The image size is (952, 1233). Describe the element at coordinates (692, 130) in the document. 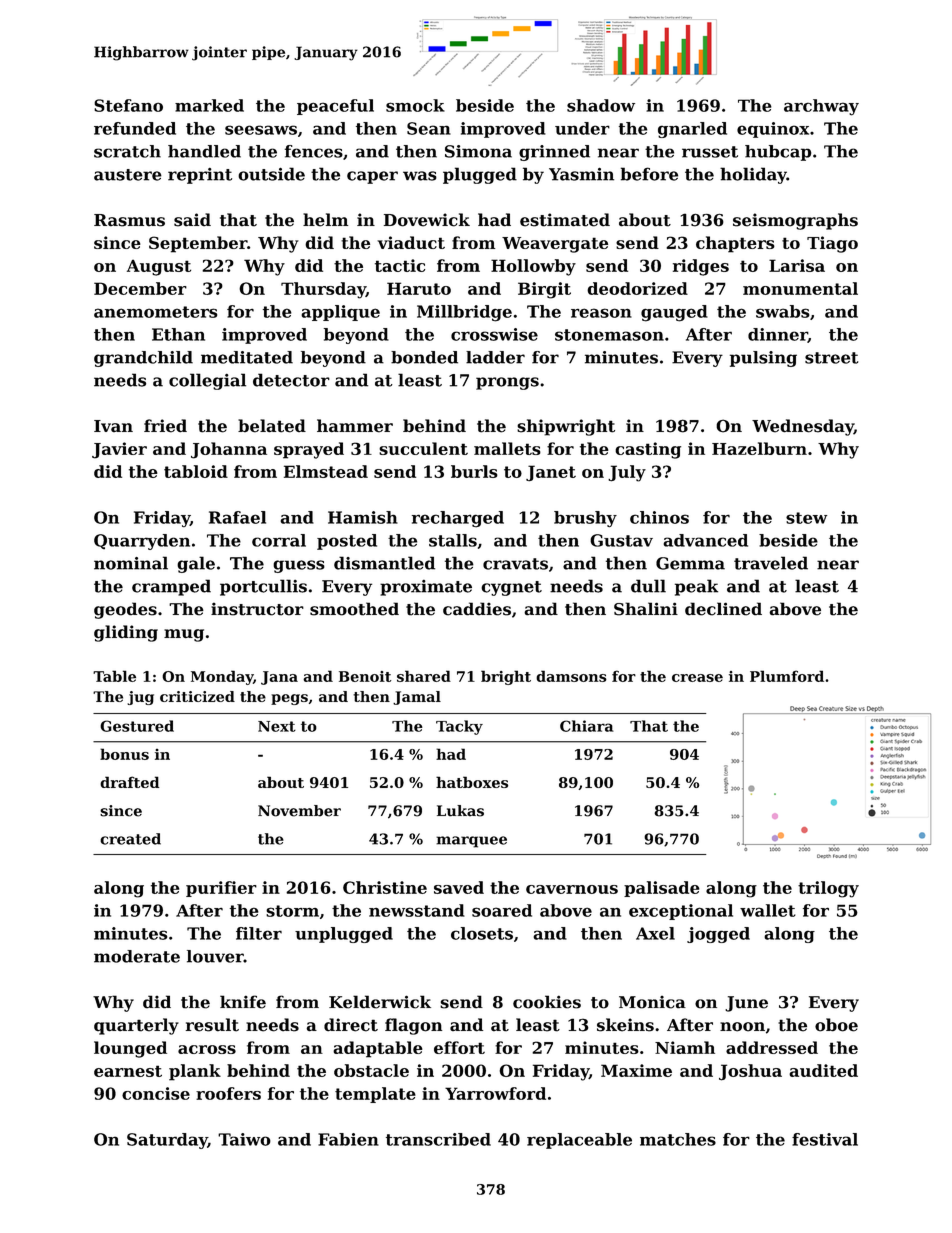

I see `gnarled` at that location.
